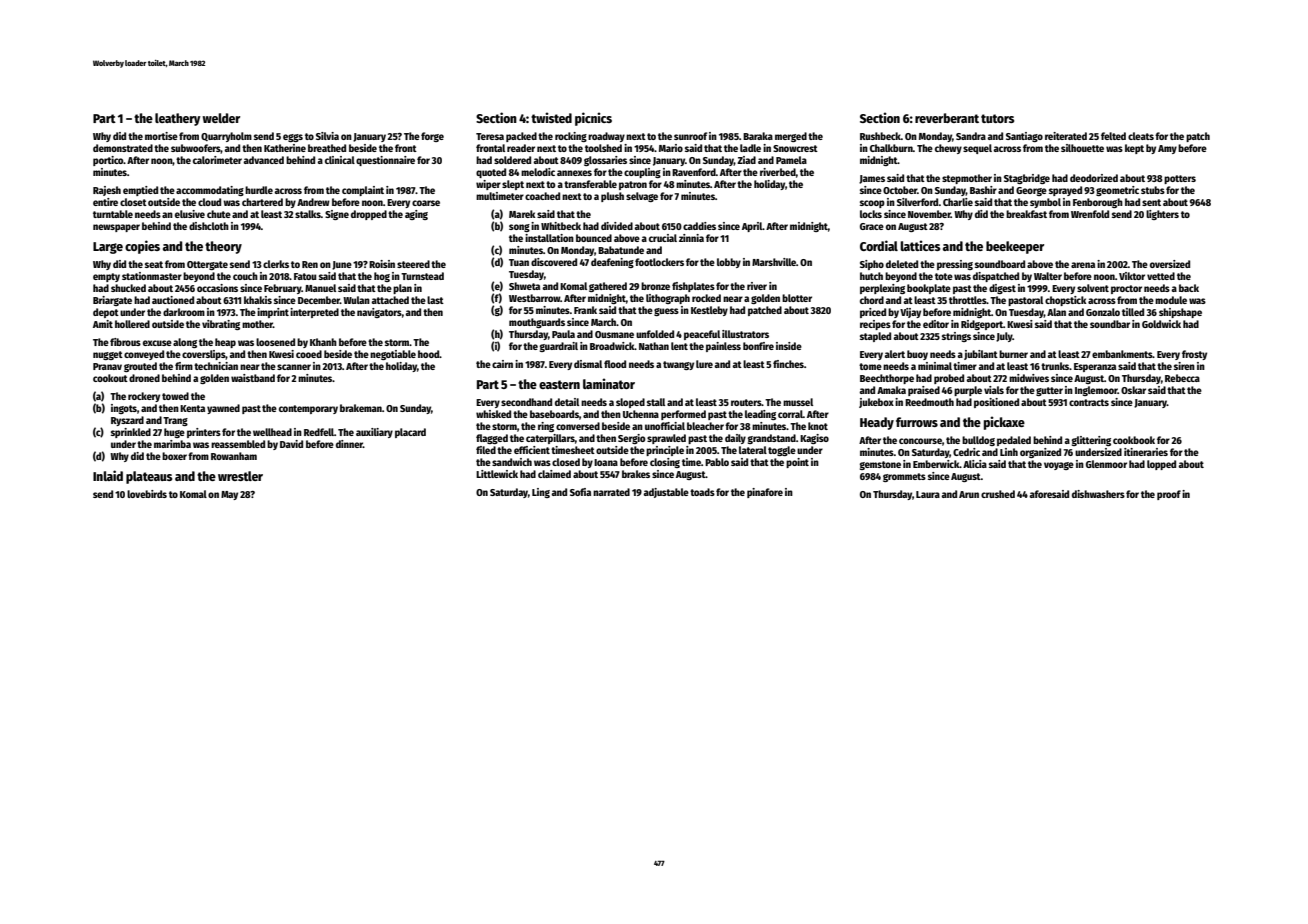 The image size is (1308, 924). Describe the element at coordinates (1189, 288) in the page. I see `back` at that location.
